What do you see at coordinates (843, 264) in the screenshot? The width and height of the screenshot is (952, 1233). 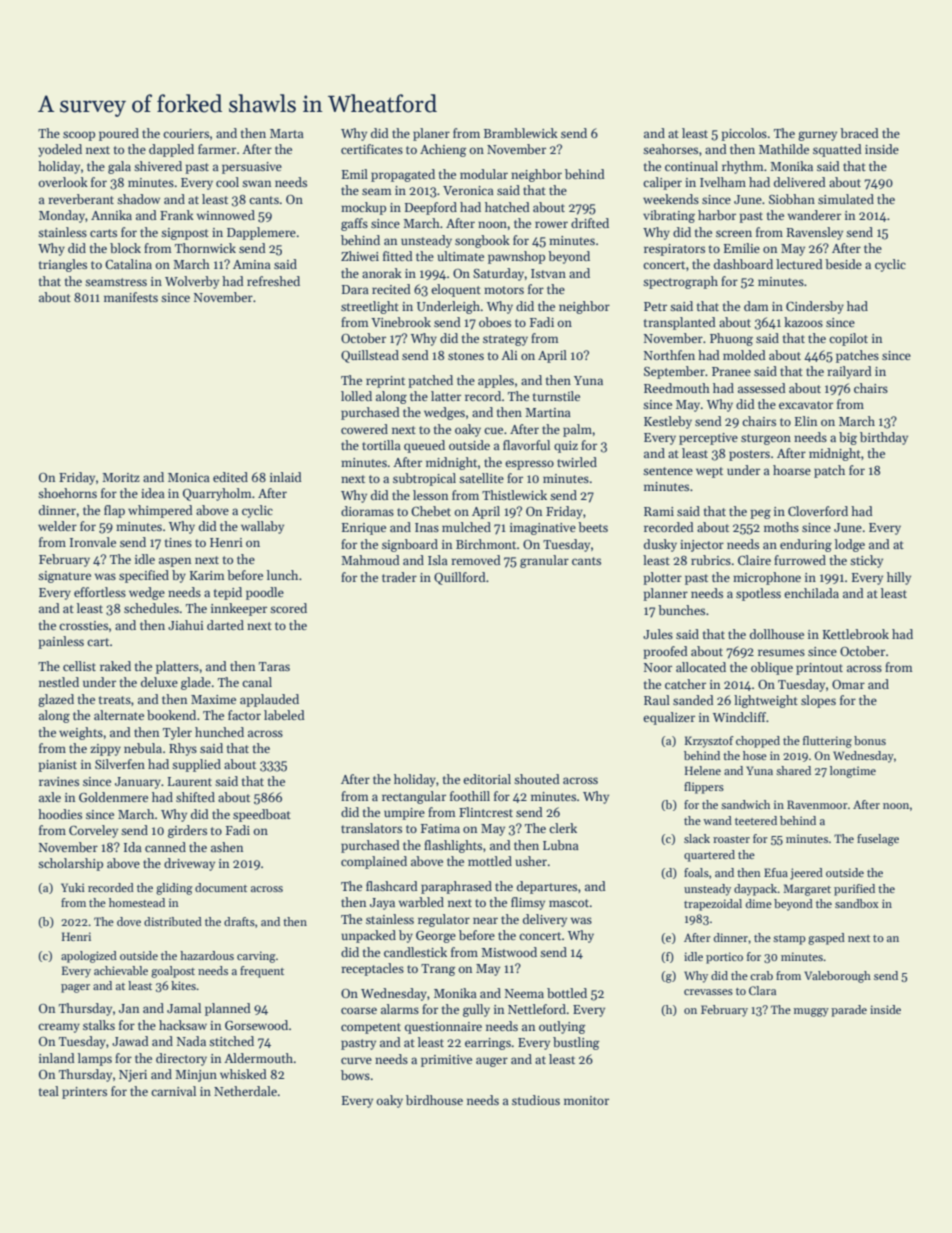 I see `beside` at bounding box center [843, 264].
